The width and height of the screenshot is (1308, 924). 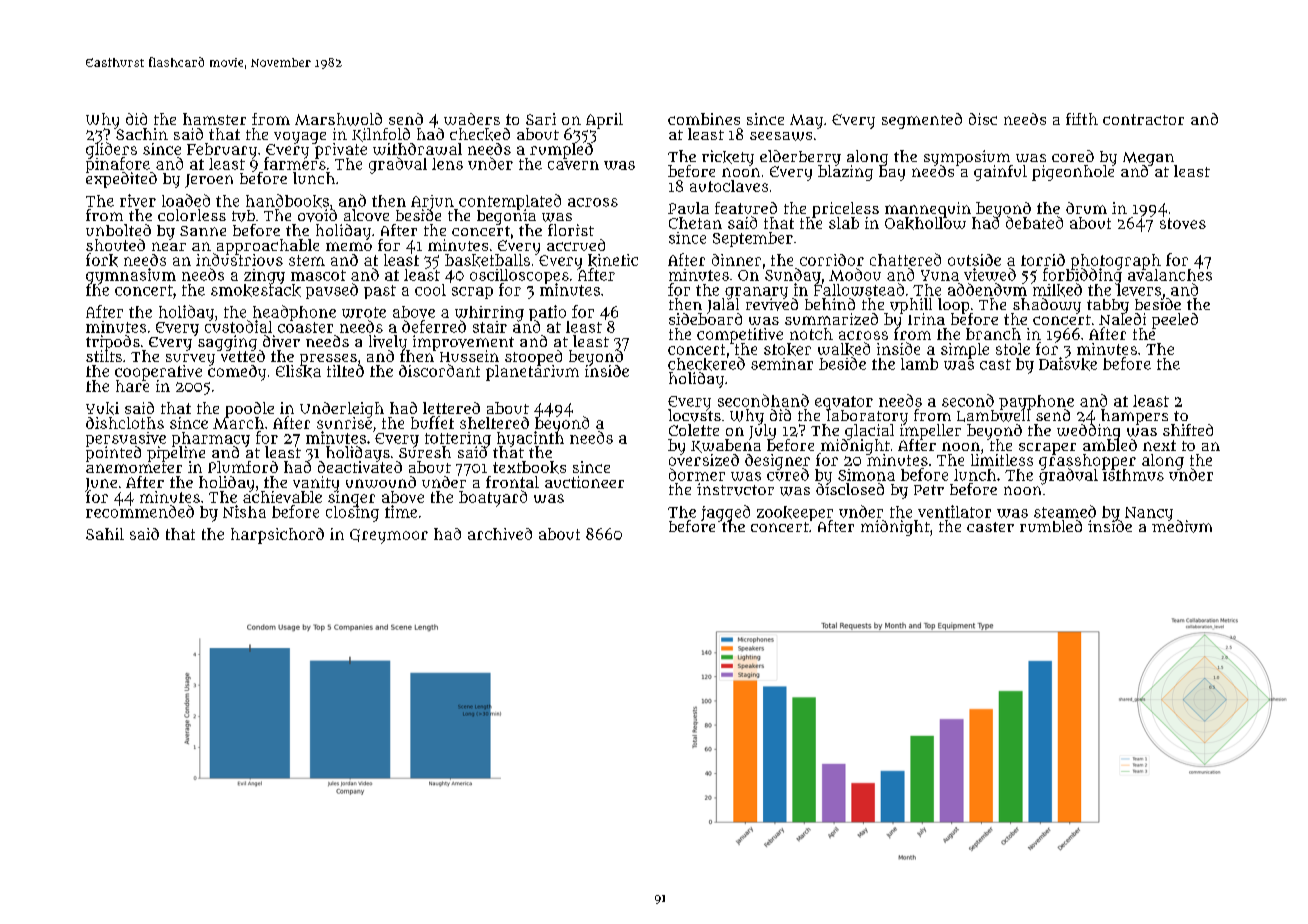 What do you see at coordinates (561, 150) in the screenshot?
I see `rumpled` at bounding box center [561, 150].
